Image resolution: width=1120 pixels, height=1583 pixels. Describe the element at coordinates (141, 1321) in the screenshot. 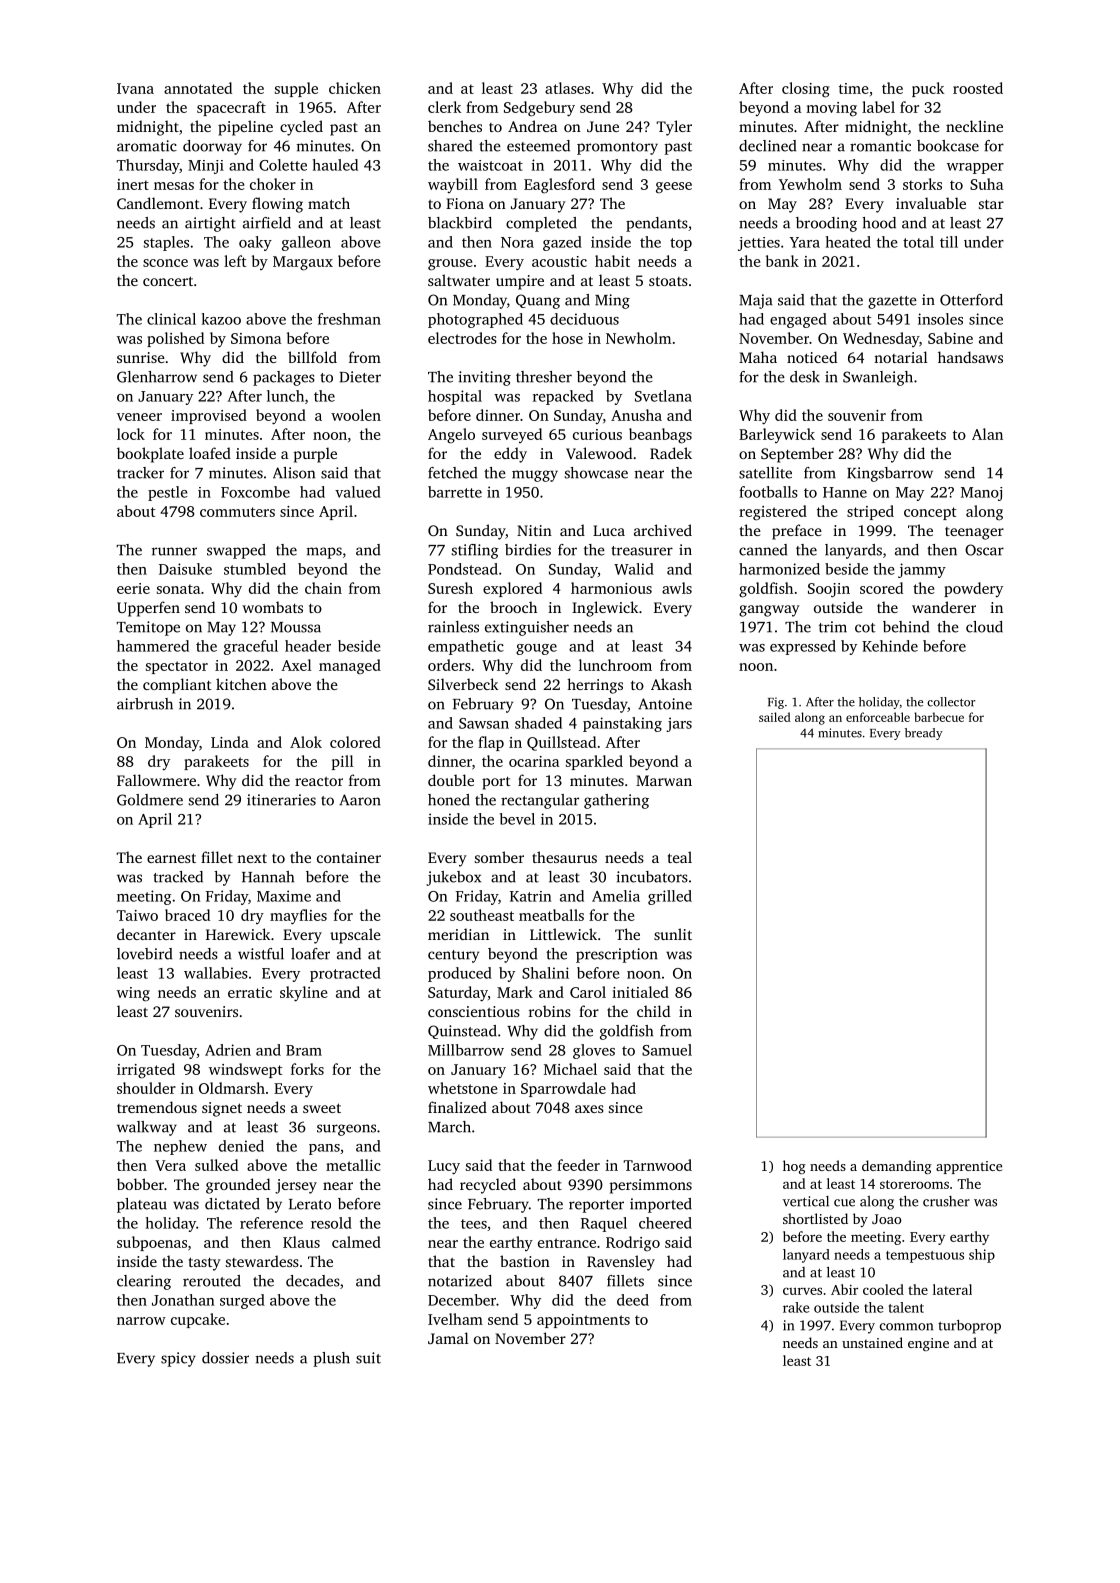

I see `narrow` at that location.
